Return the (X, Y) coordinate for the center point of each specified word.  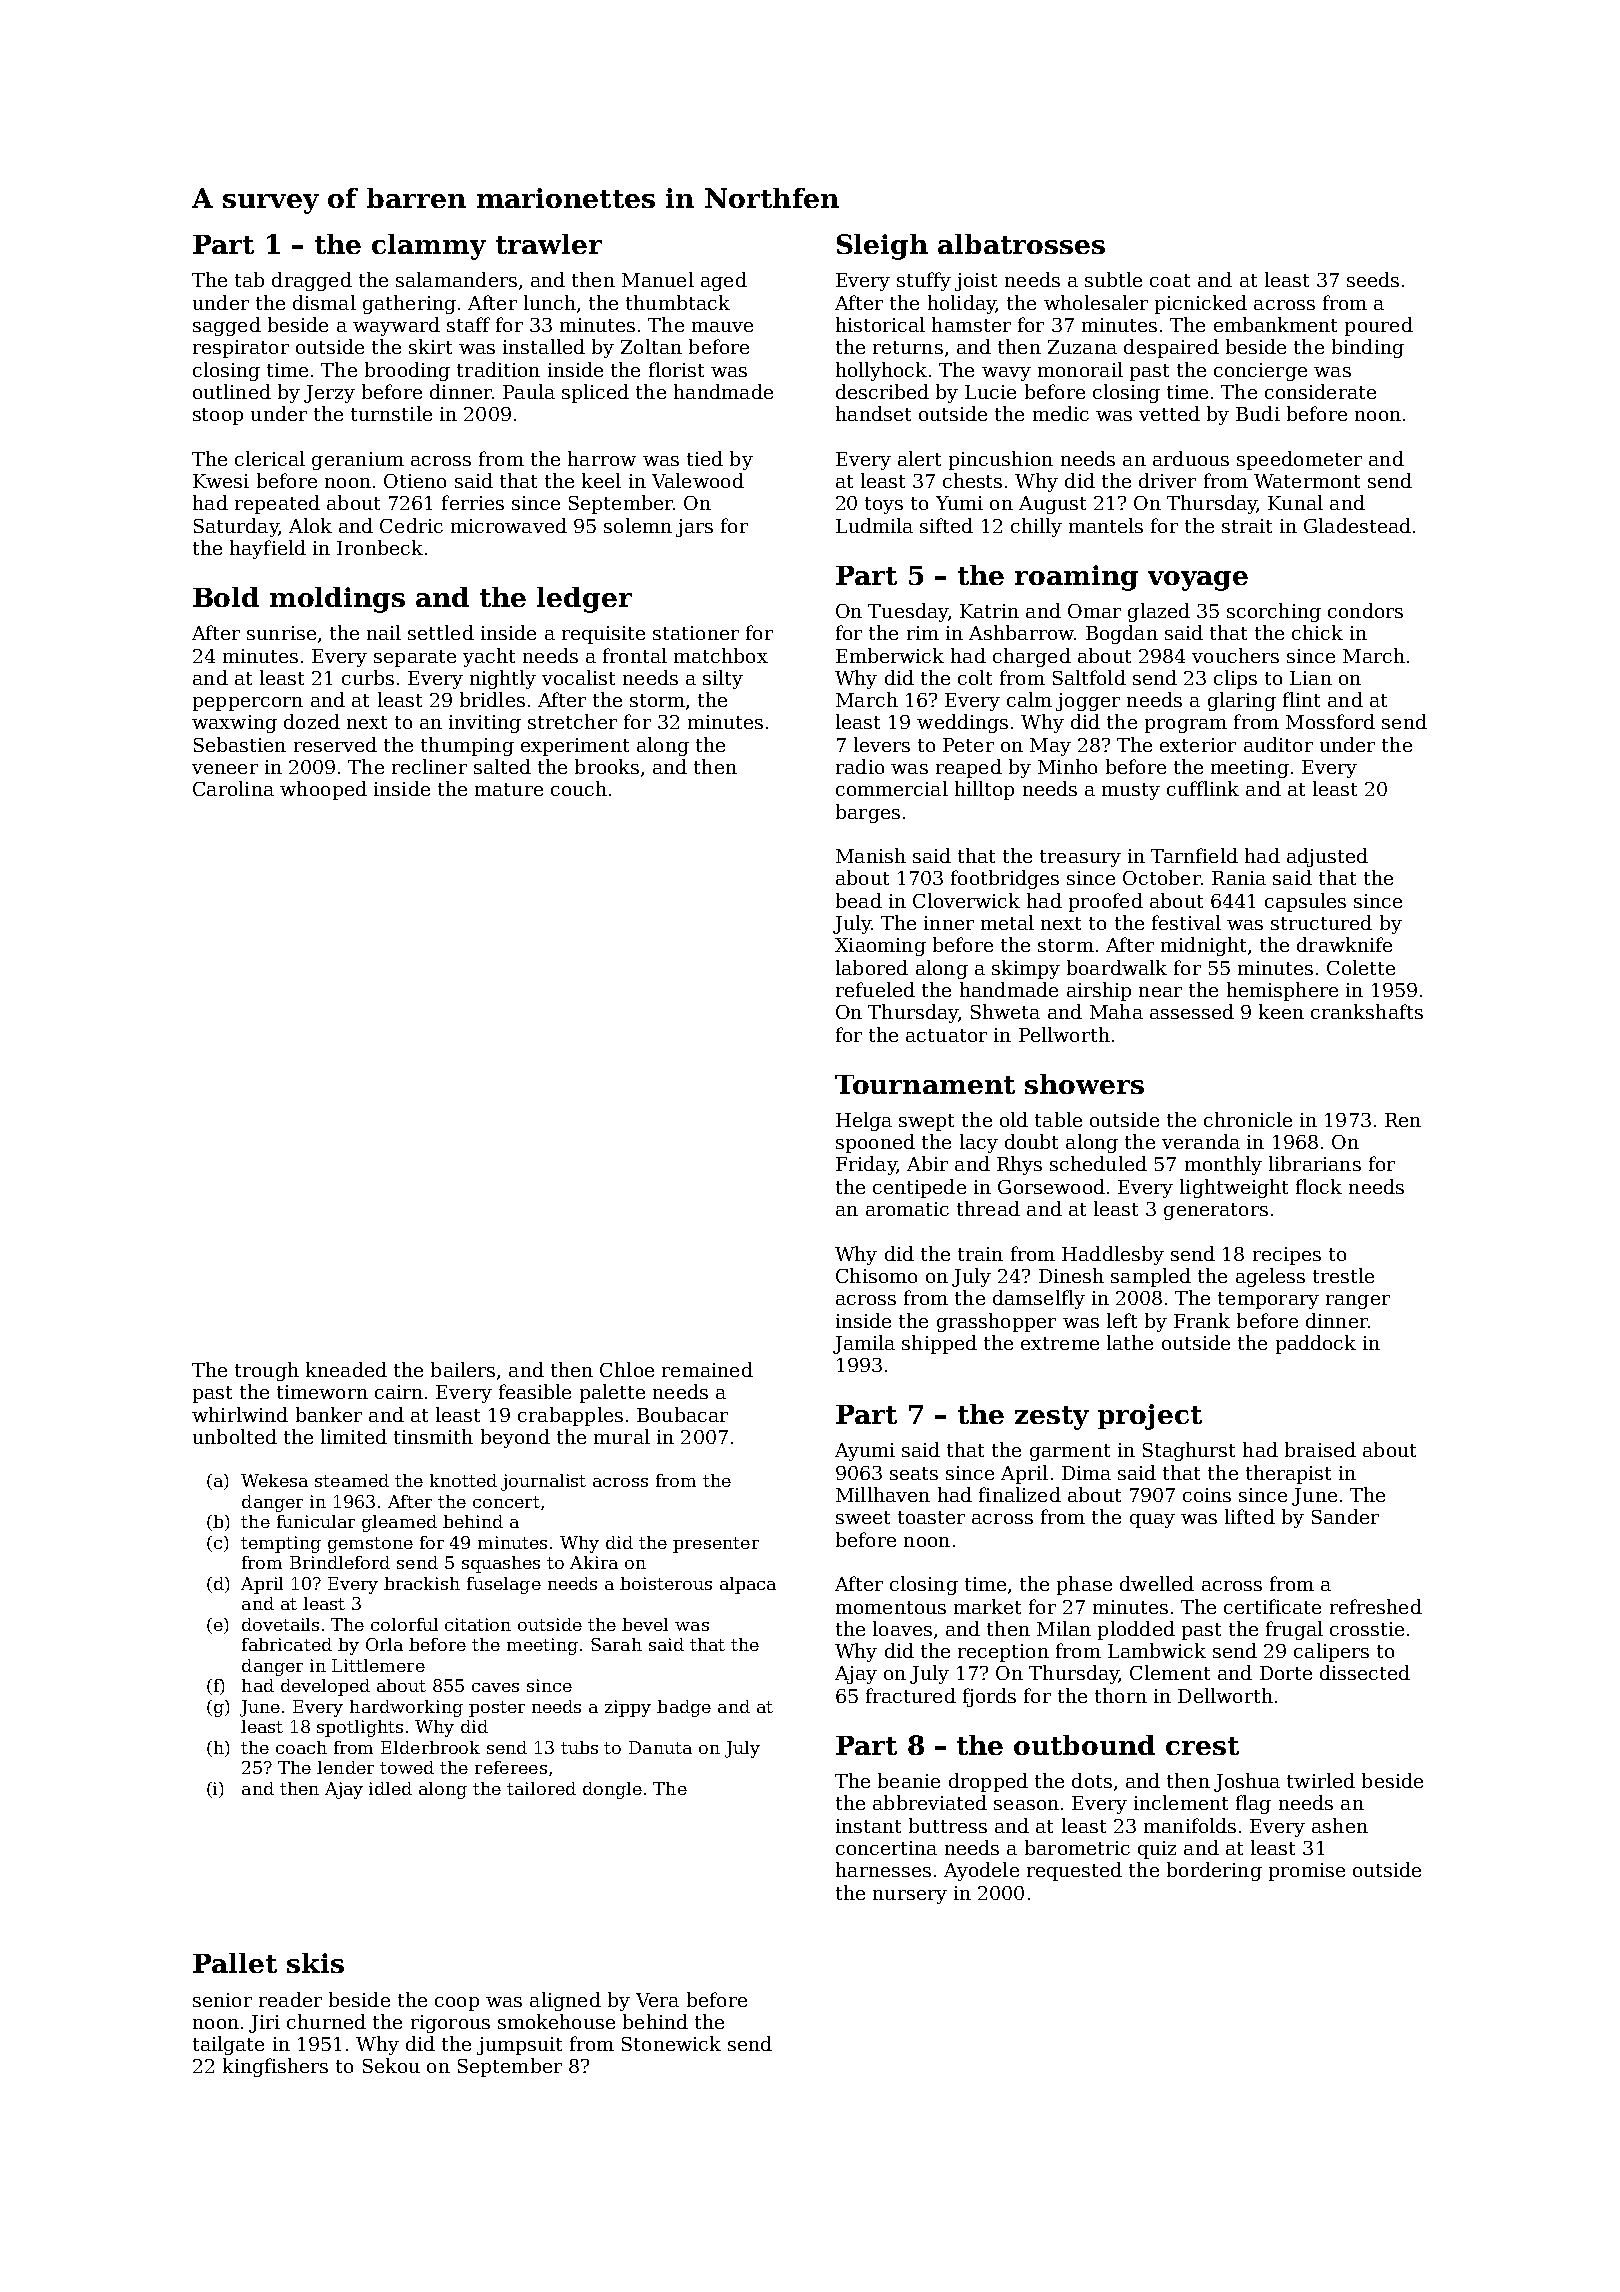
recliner (429, 766)
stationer (696, 633)
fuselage (504, 1585)
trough (267, 1371)
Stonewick (671, 2043)
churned (326, 2021)
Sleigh (882, 247)
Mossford (1330, 721)
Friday (866, 1165)
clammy (429, 247)
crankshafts (1367, 1011)
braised (1320, 1449)
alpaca (748, 1585)
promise (1307, 1872)
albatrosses (1021, 244)
